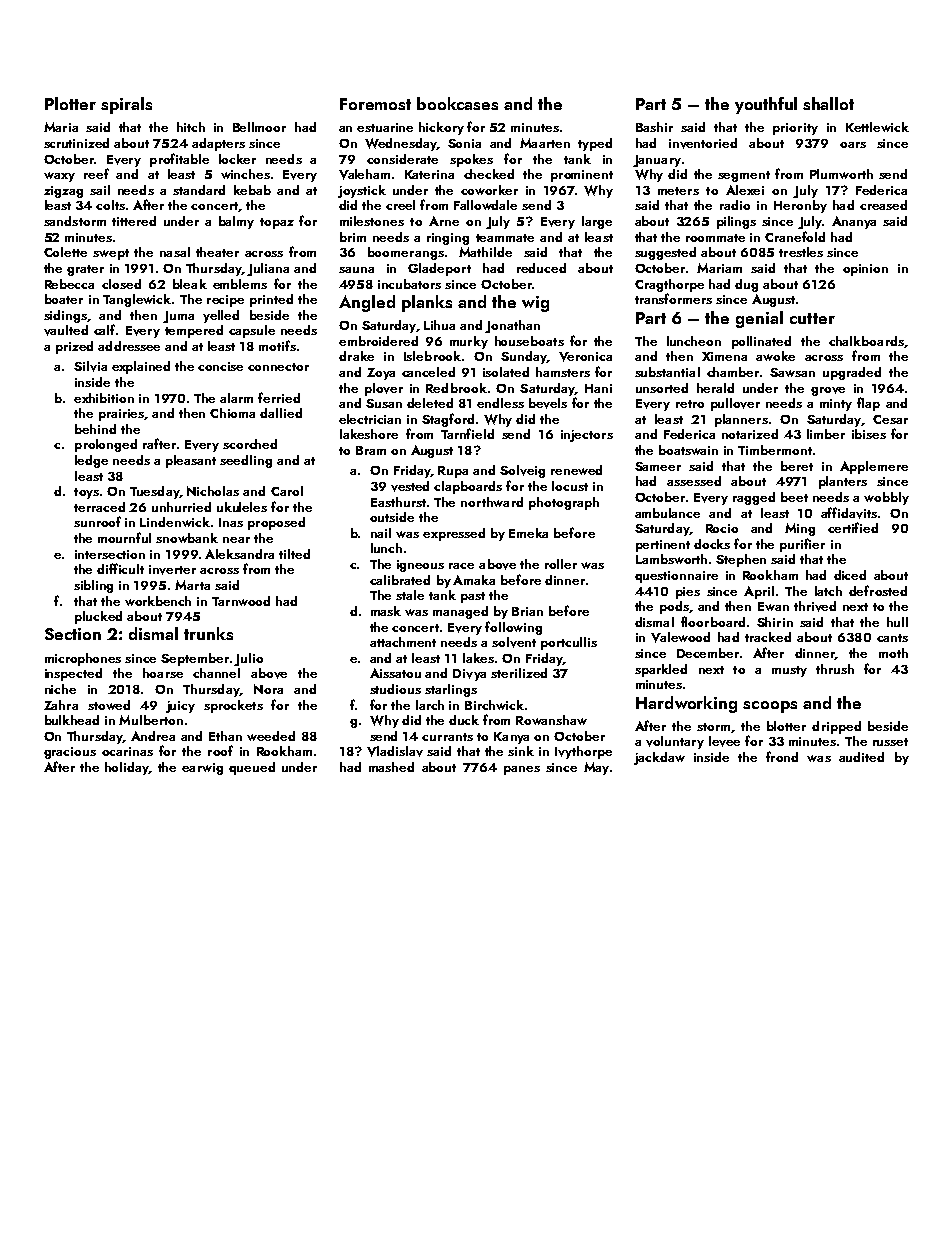 The image size is (952, 1233). Describe the element at coordinates (877, 127) in the page. I see `Kettlewick` at that location.
